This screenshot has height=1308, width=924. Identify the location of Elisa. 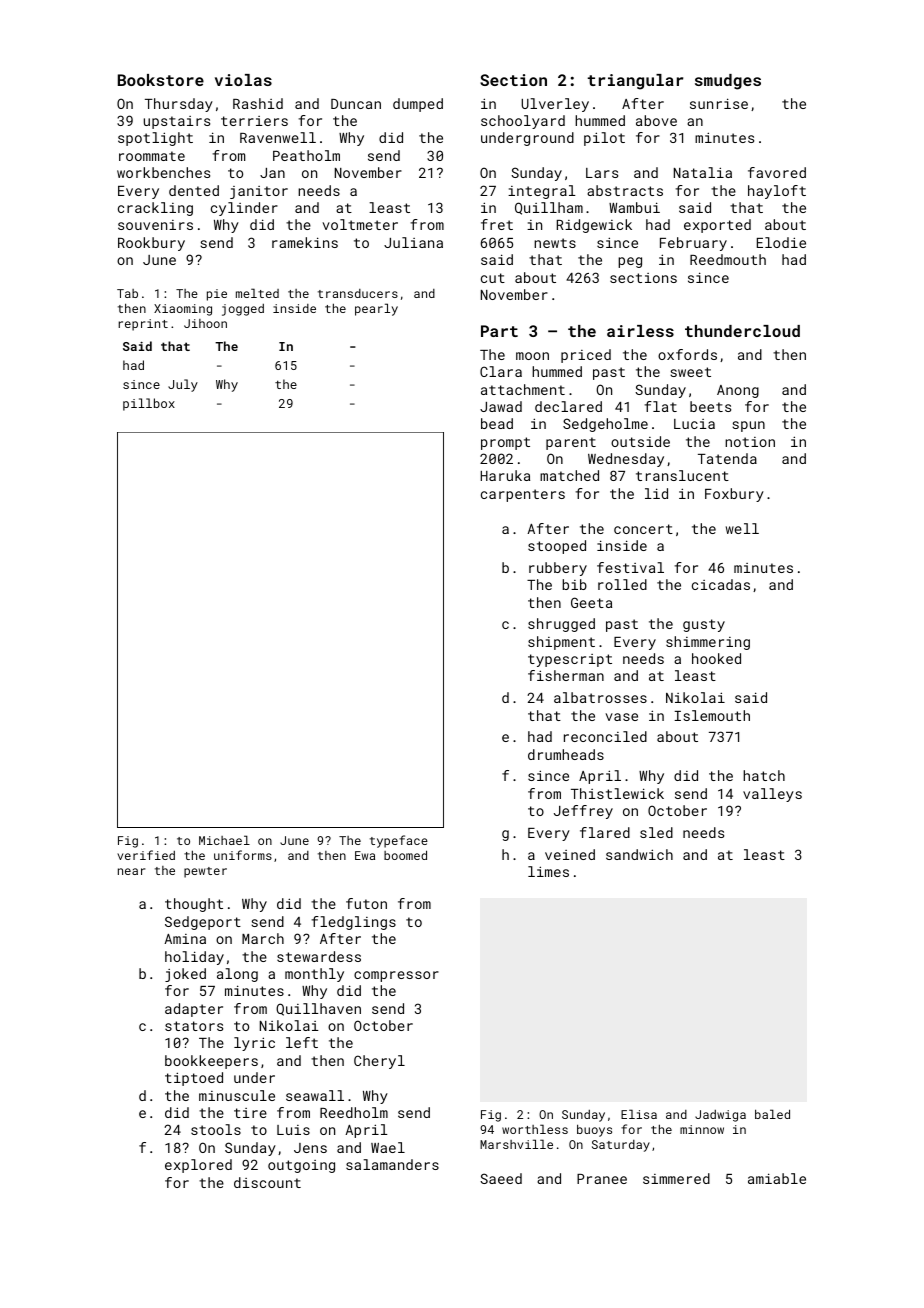
(639, 1114).
